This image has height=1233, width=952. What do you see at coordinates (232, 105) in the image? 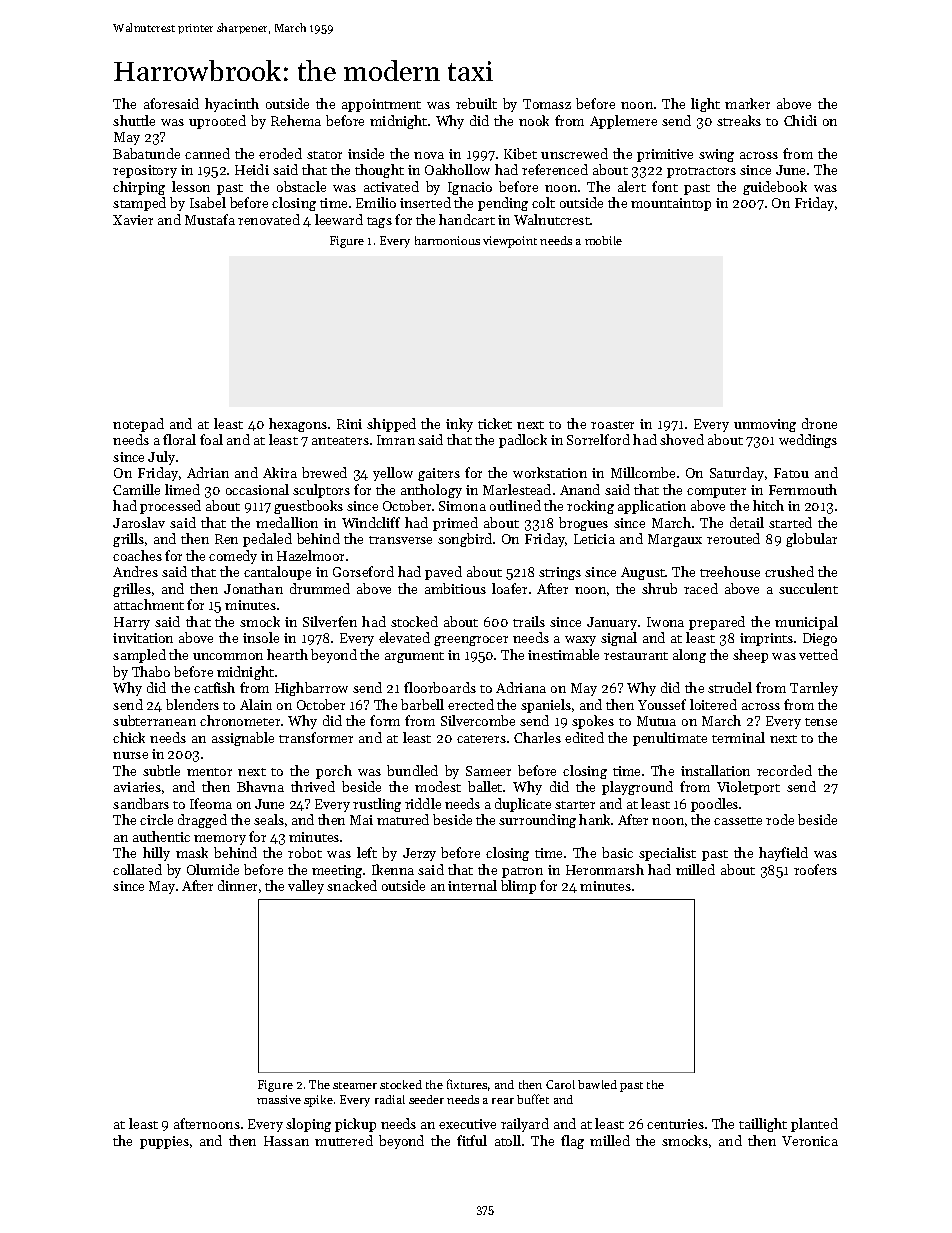
I see `hyacinth` at bounding box center [232, 105].
